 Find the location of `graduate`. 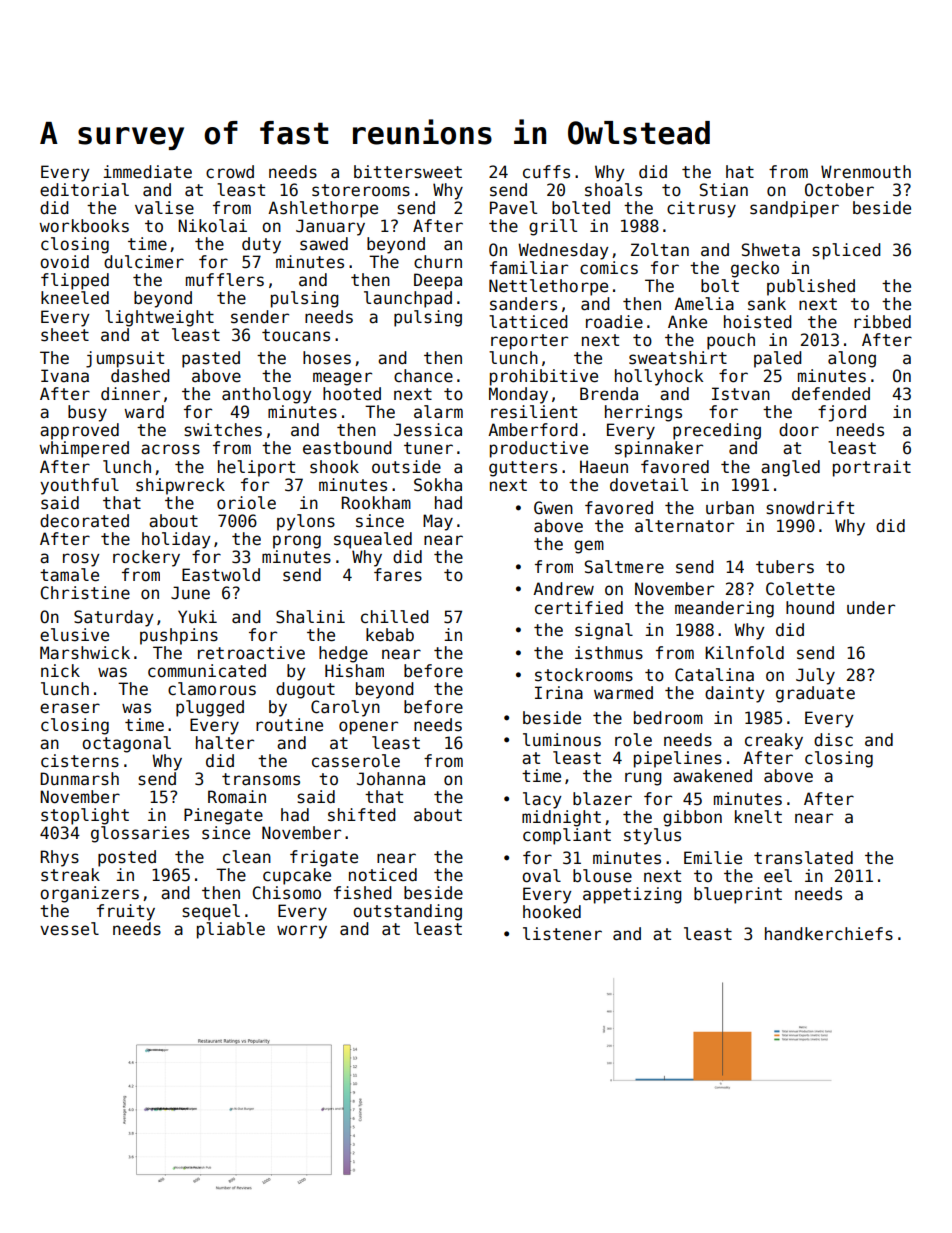

graduate is located at coordinates (815, 694).
